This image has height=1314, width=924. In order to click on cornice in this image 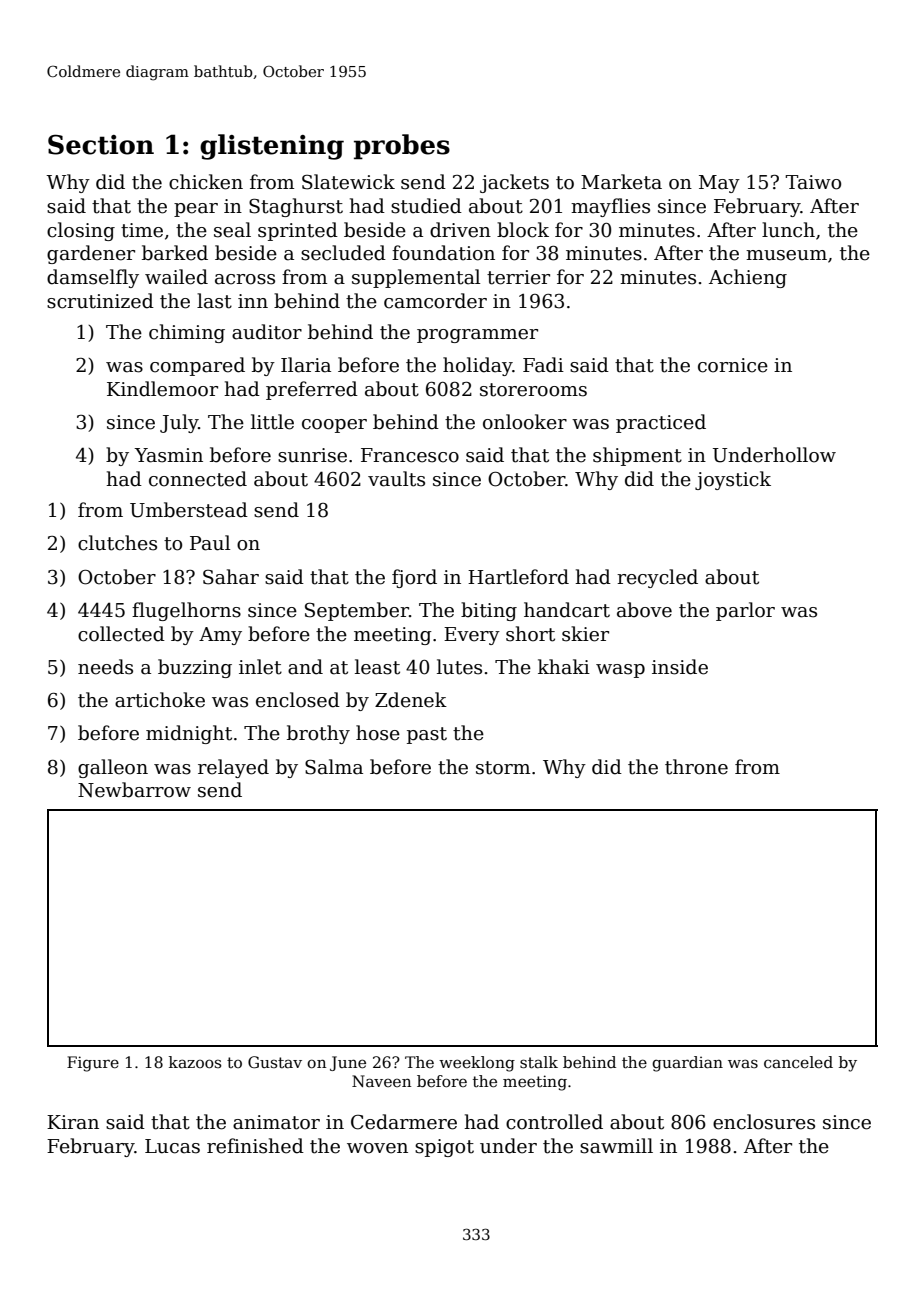, I will do `click(733, 365)`.
